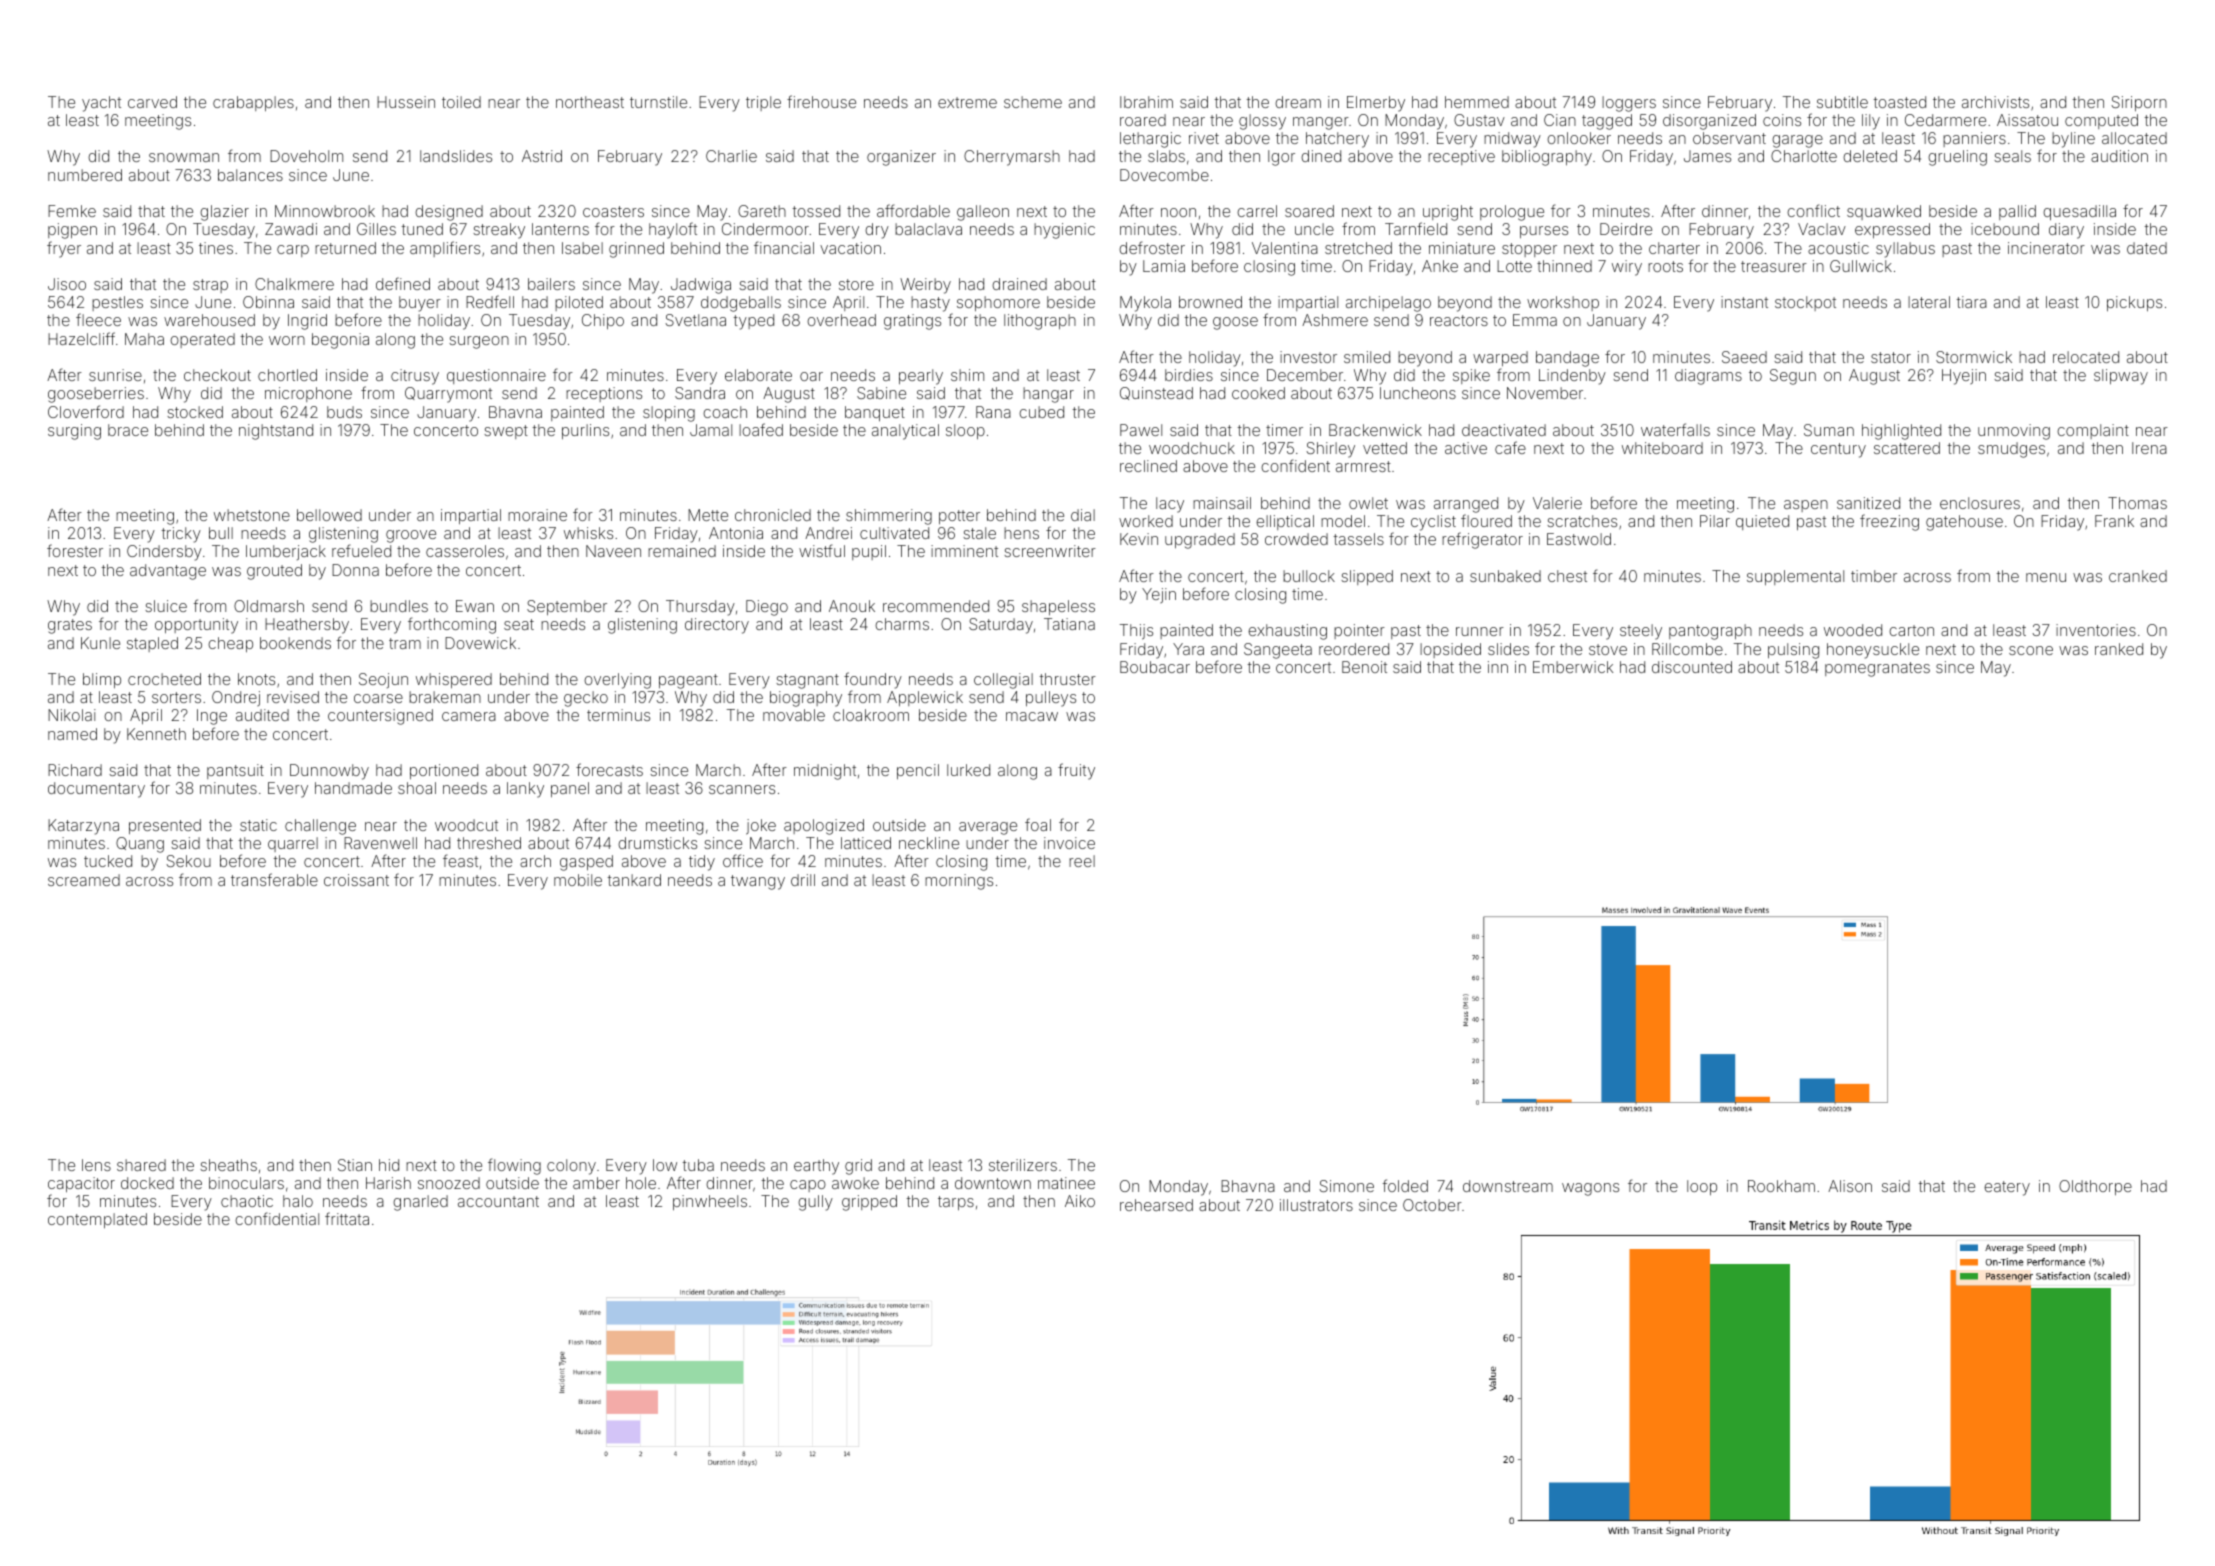  What do you see at coordinates (96, 1165) in the document?
I see `lens` at bounding box center [96, 1165].
